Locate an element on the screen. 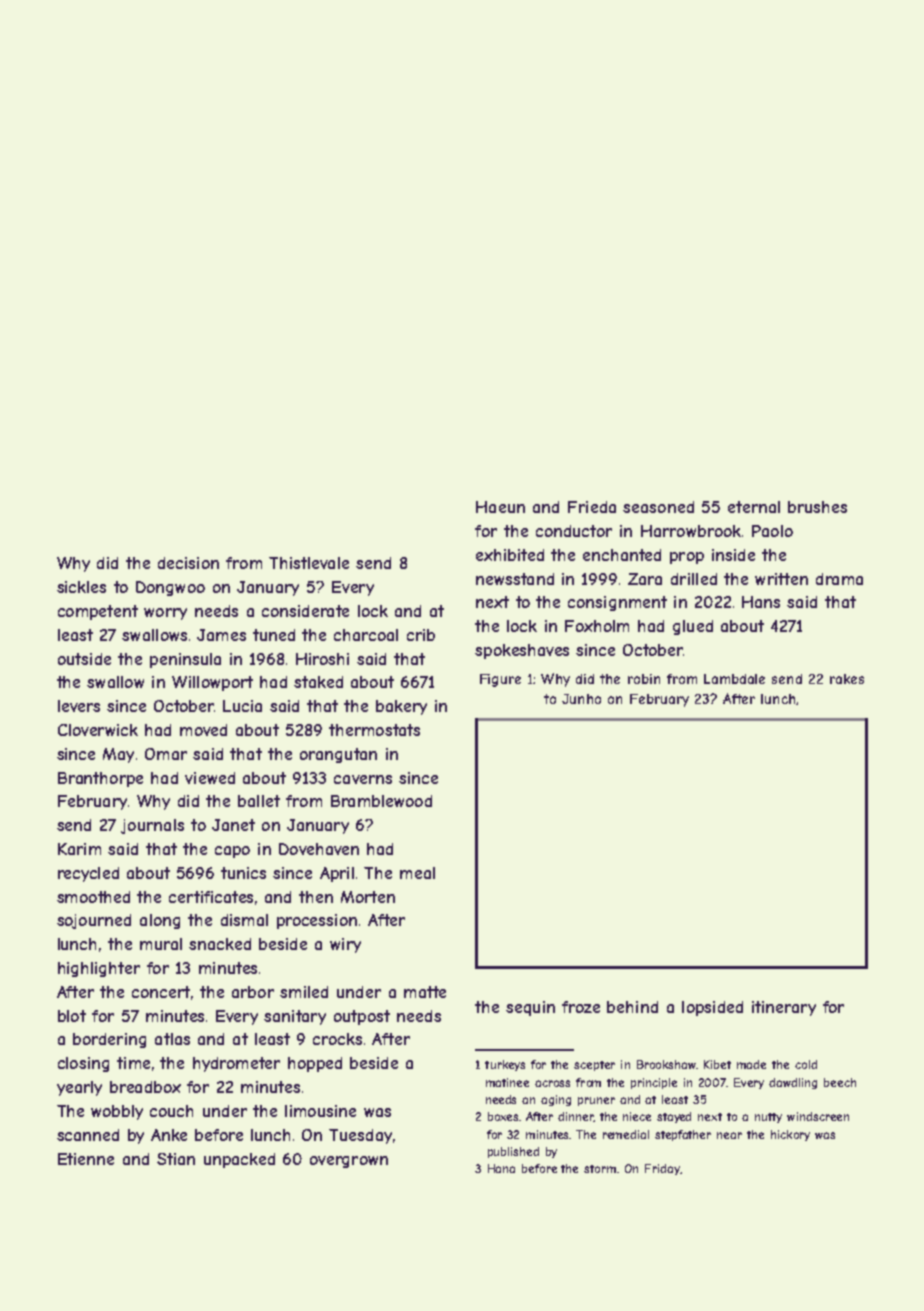 This screenshot has height=1311, width=924. sequin is located at coordinates (530, 1008).
